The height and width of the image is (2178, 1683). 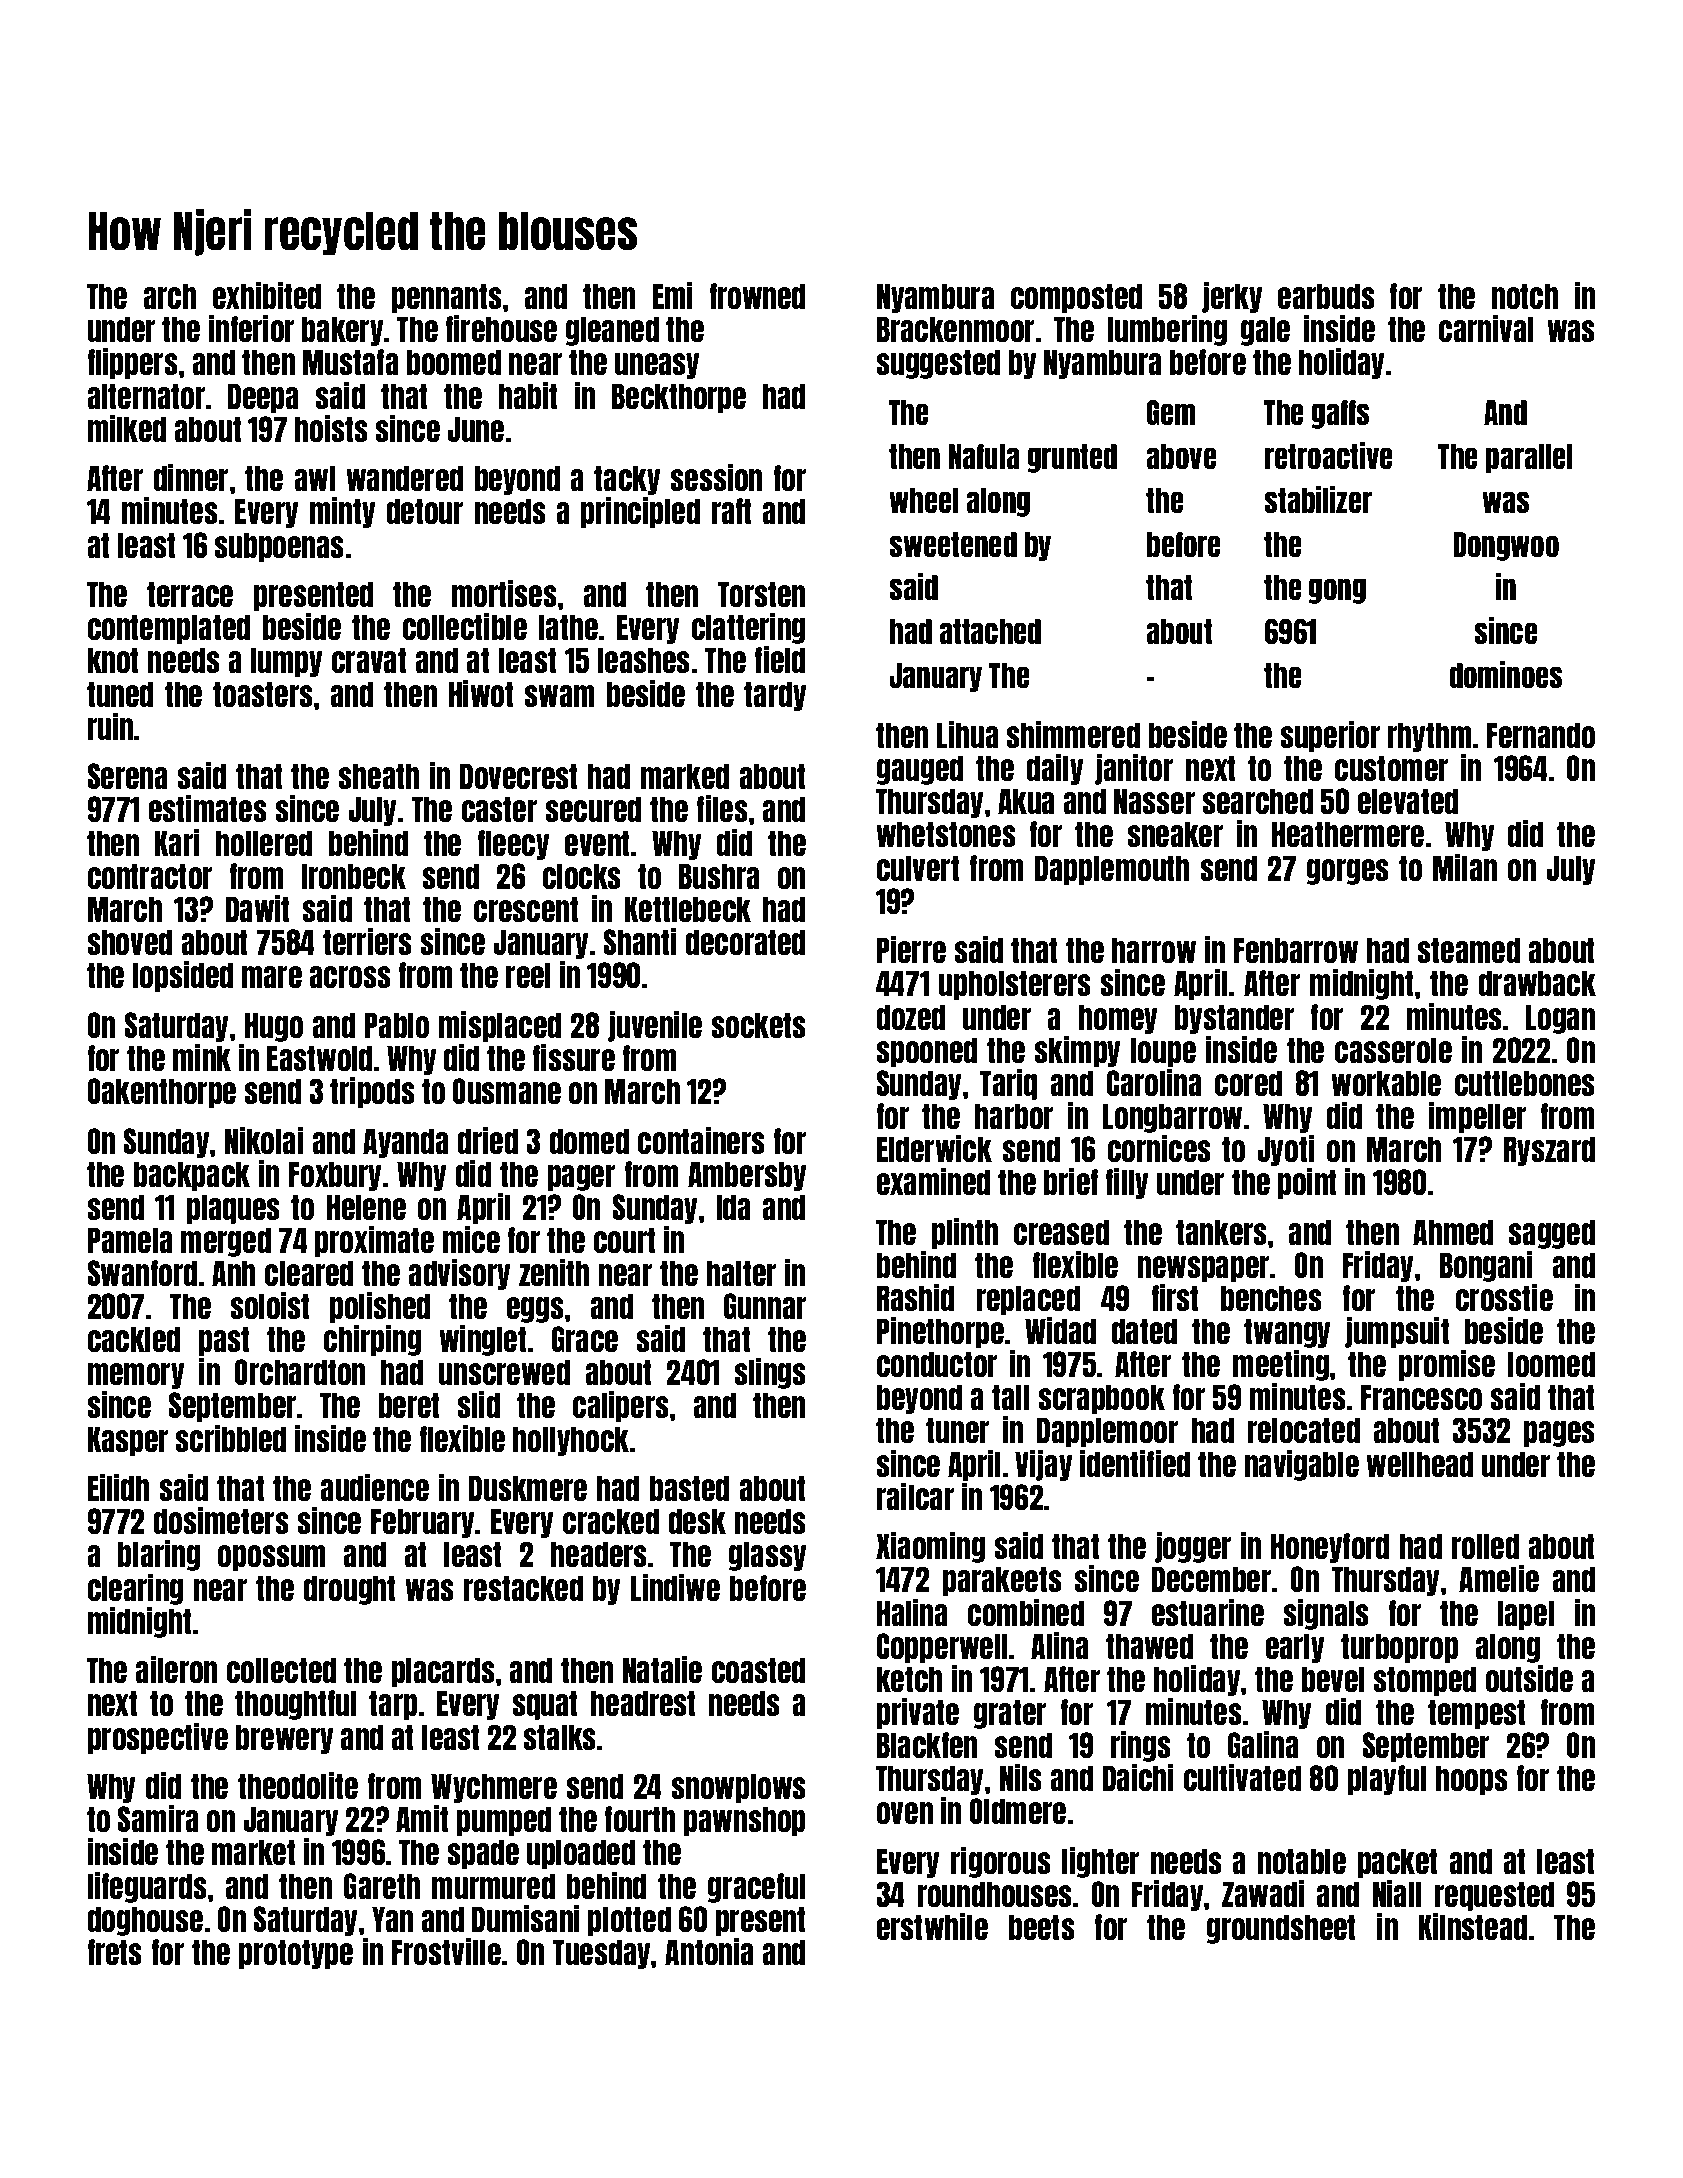 I want to click on Eastwold, so click(x=319, y=1058).
